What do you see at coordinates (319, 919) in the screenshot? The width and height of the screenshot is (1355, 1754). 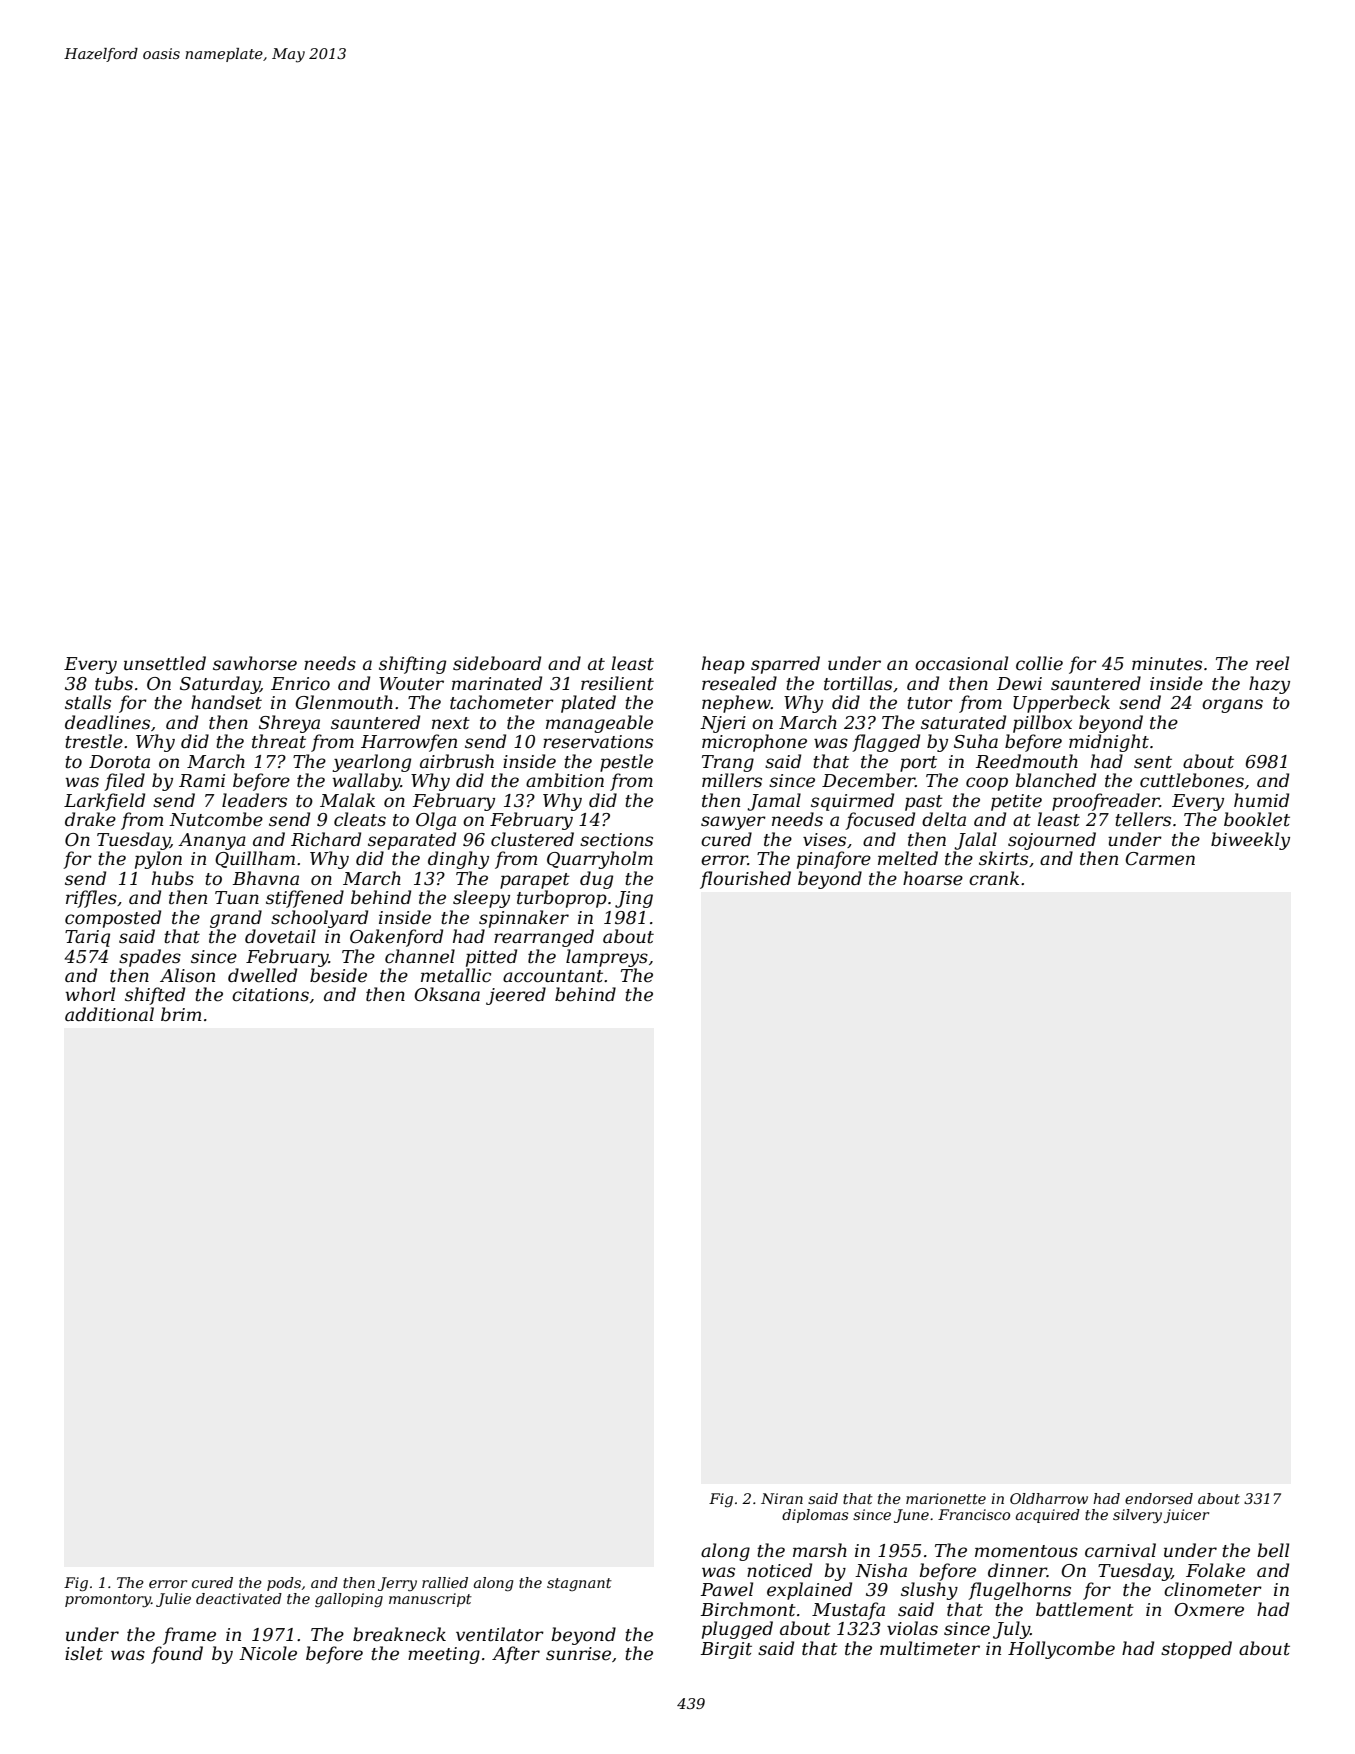 I see `schoolyard` at bounding box center [319, 919].
